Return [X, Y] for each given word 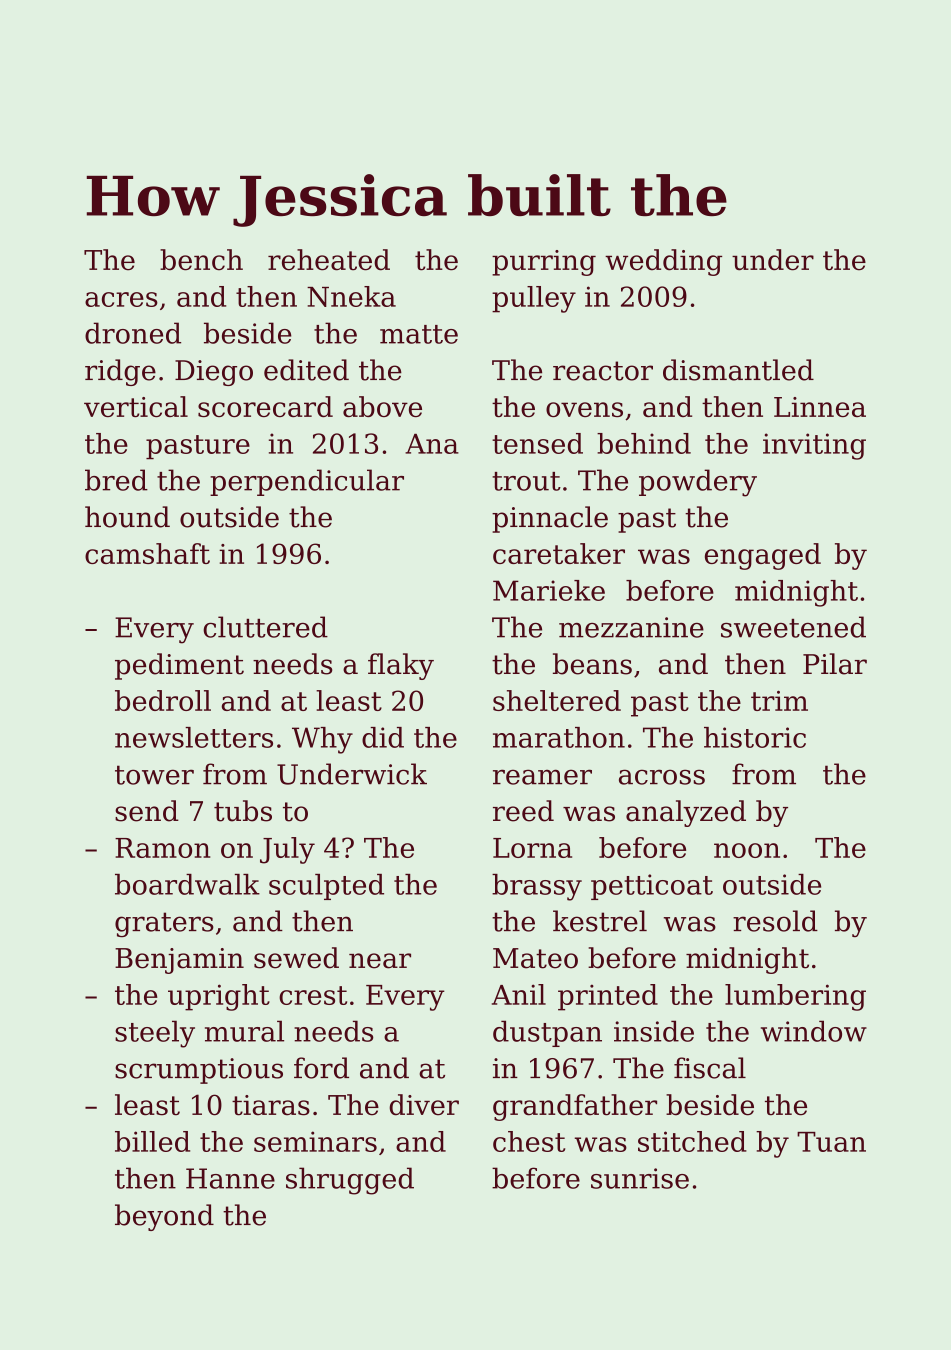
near [380, 961]
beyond [164, 1217]
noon [747, 850]
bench [201, 260]
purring [544, 263]
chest [529, 1141]
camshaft [147, 553]
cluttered [265, 627]
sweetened [793, 627]
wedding [663, 262]
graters [164, 924]
